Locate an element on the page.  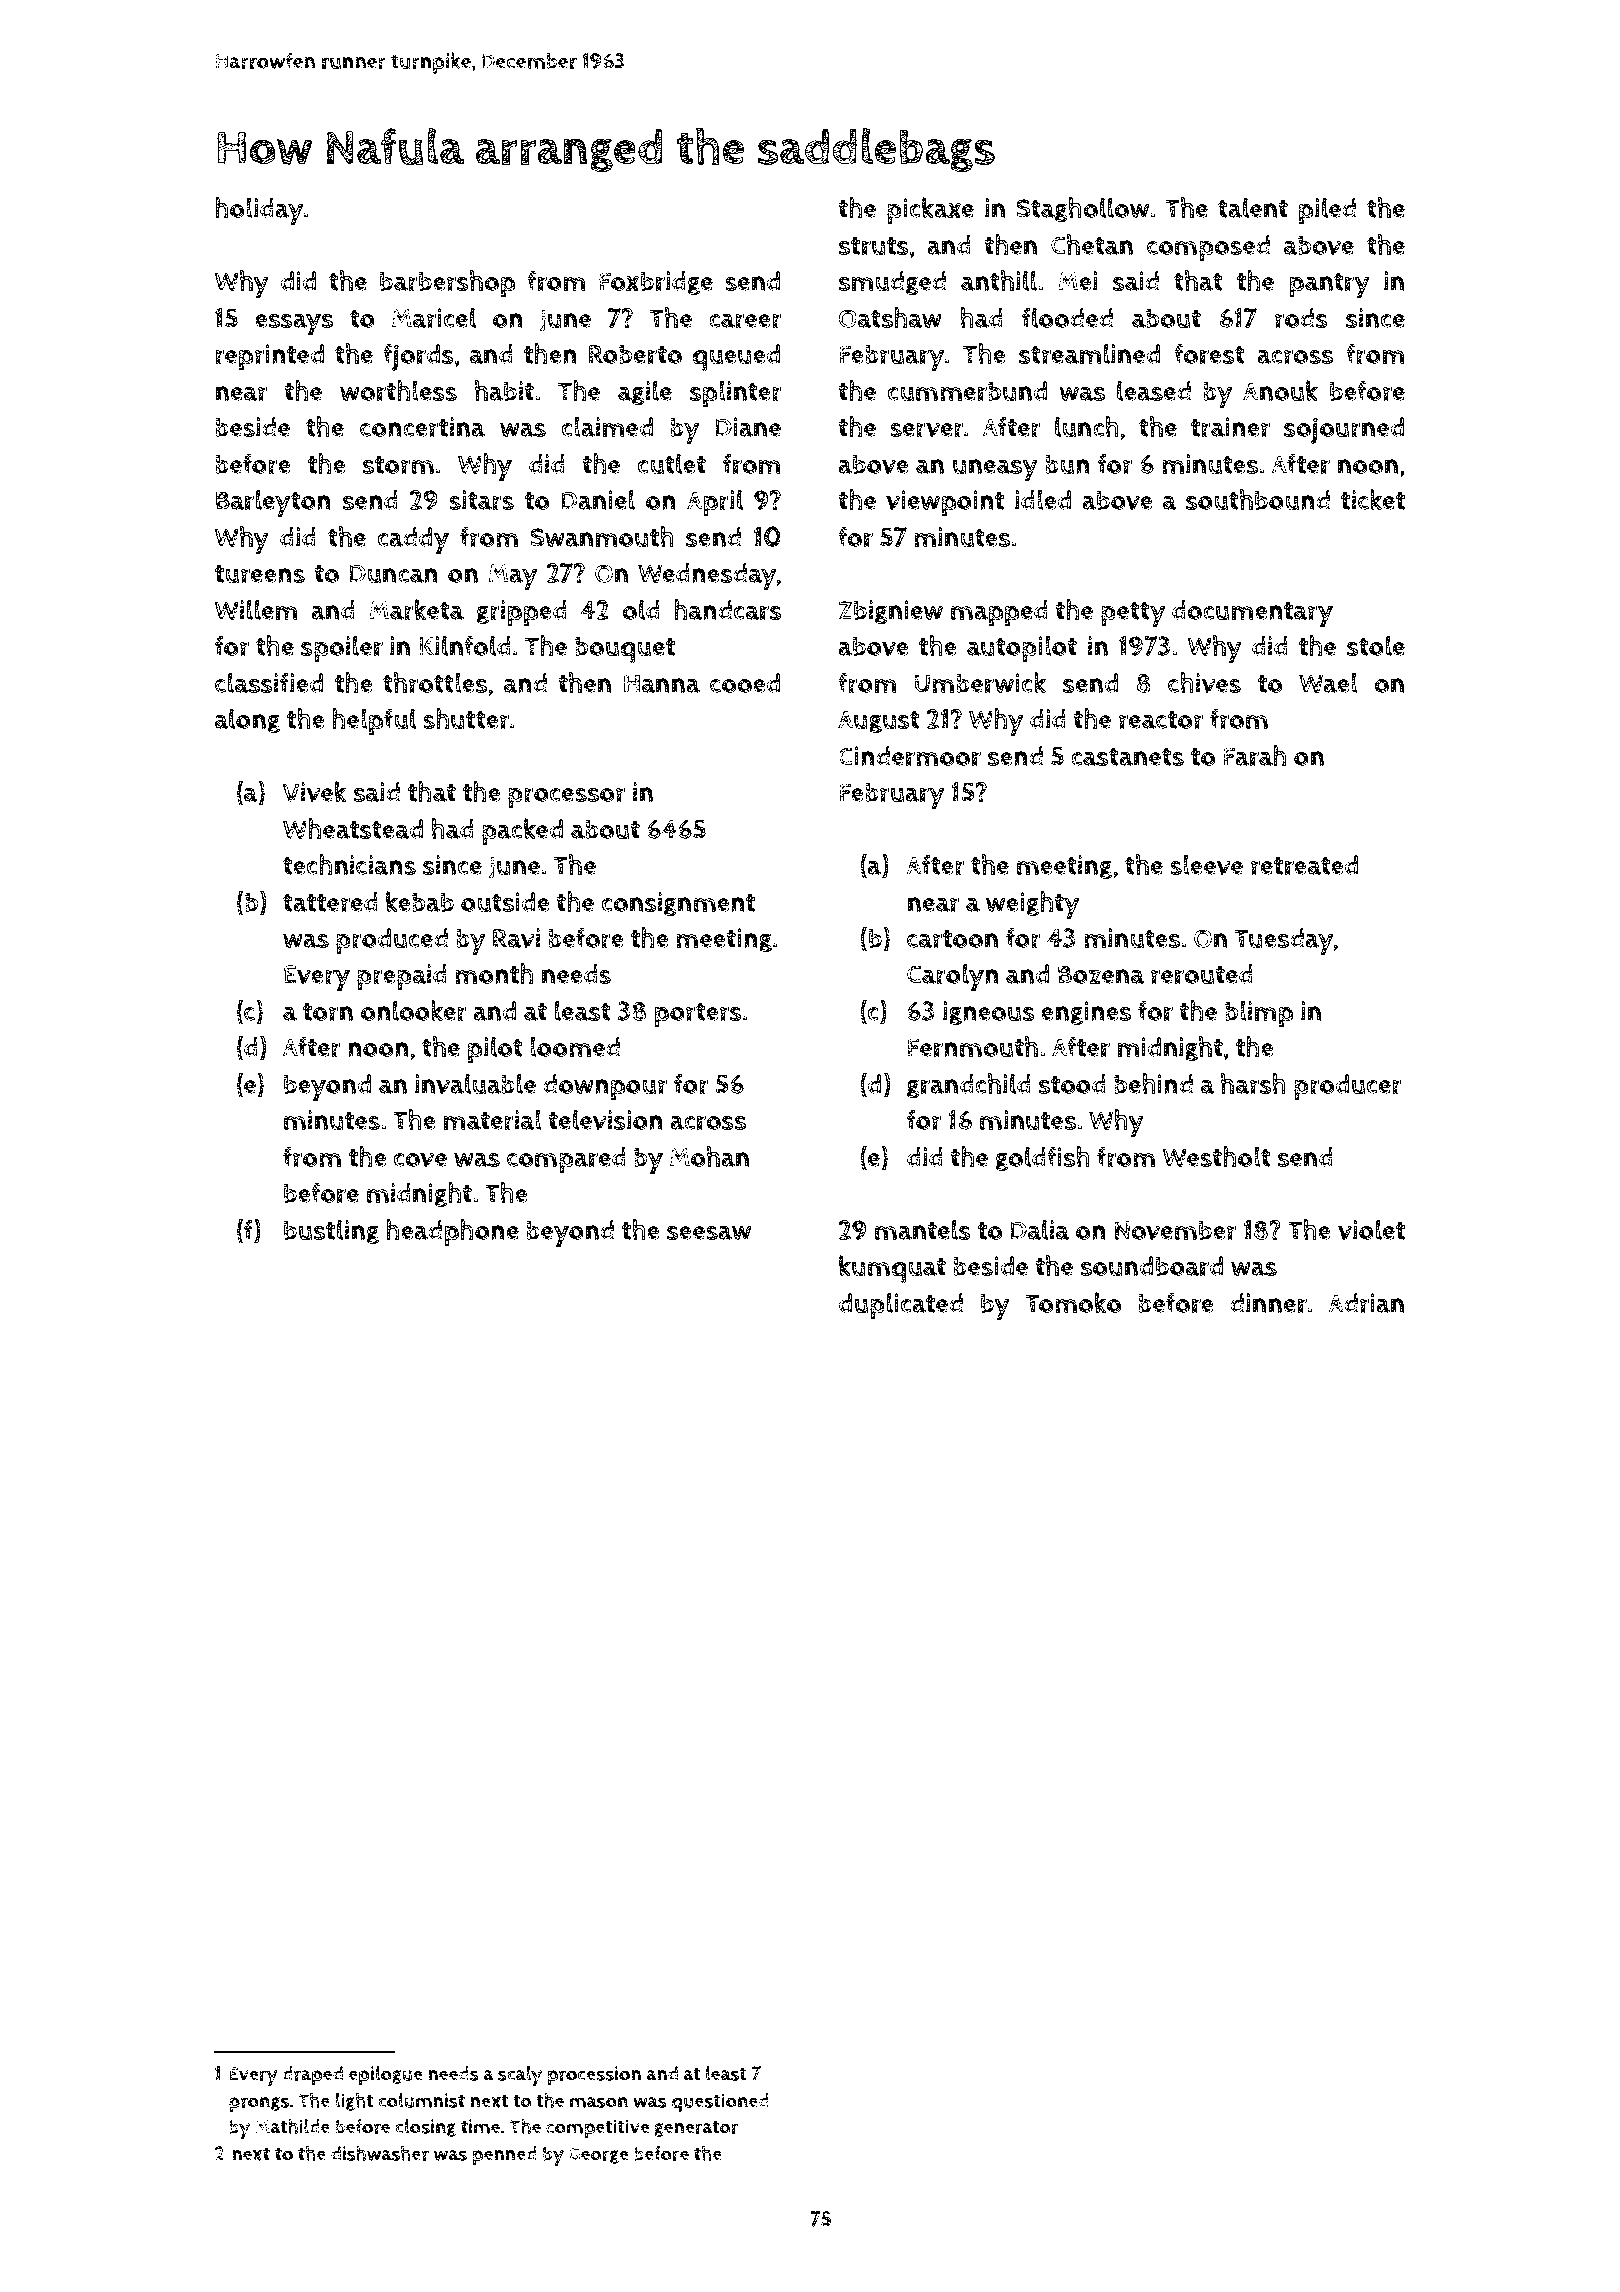
questioned is located at coordinates (720, 2103).
